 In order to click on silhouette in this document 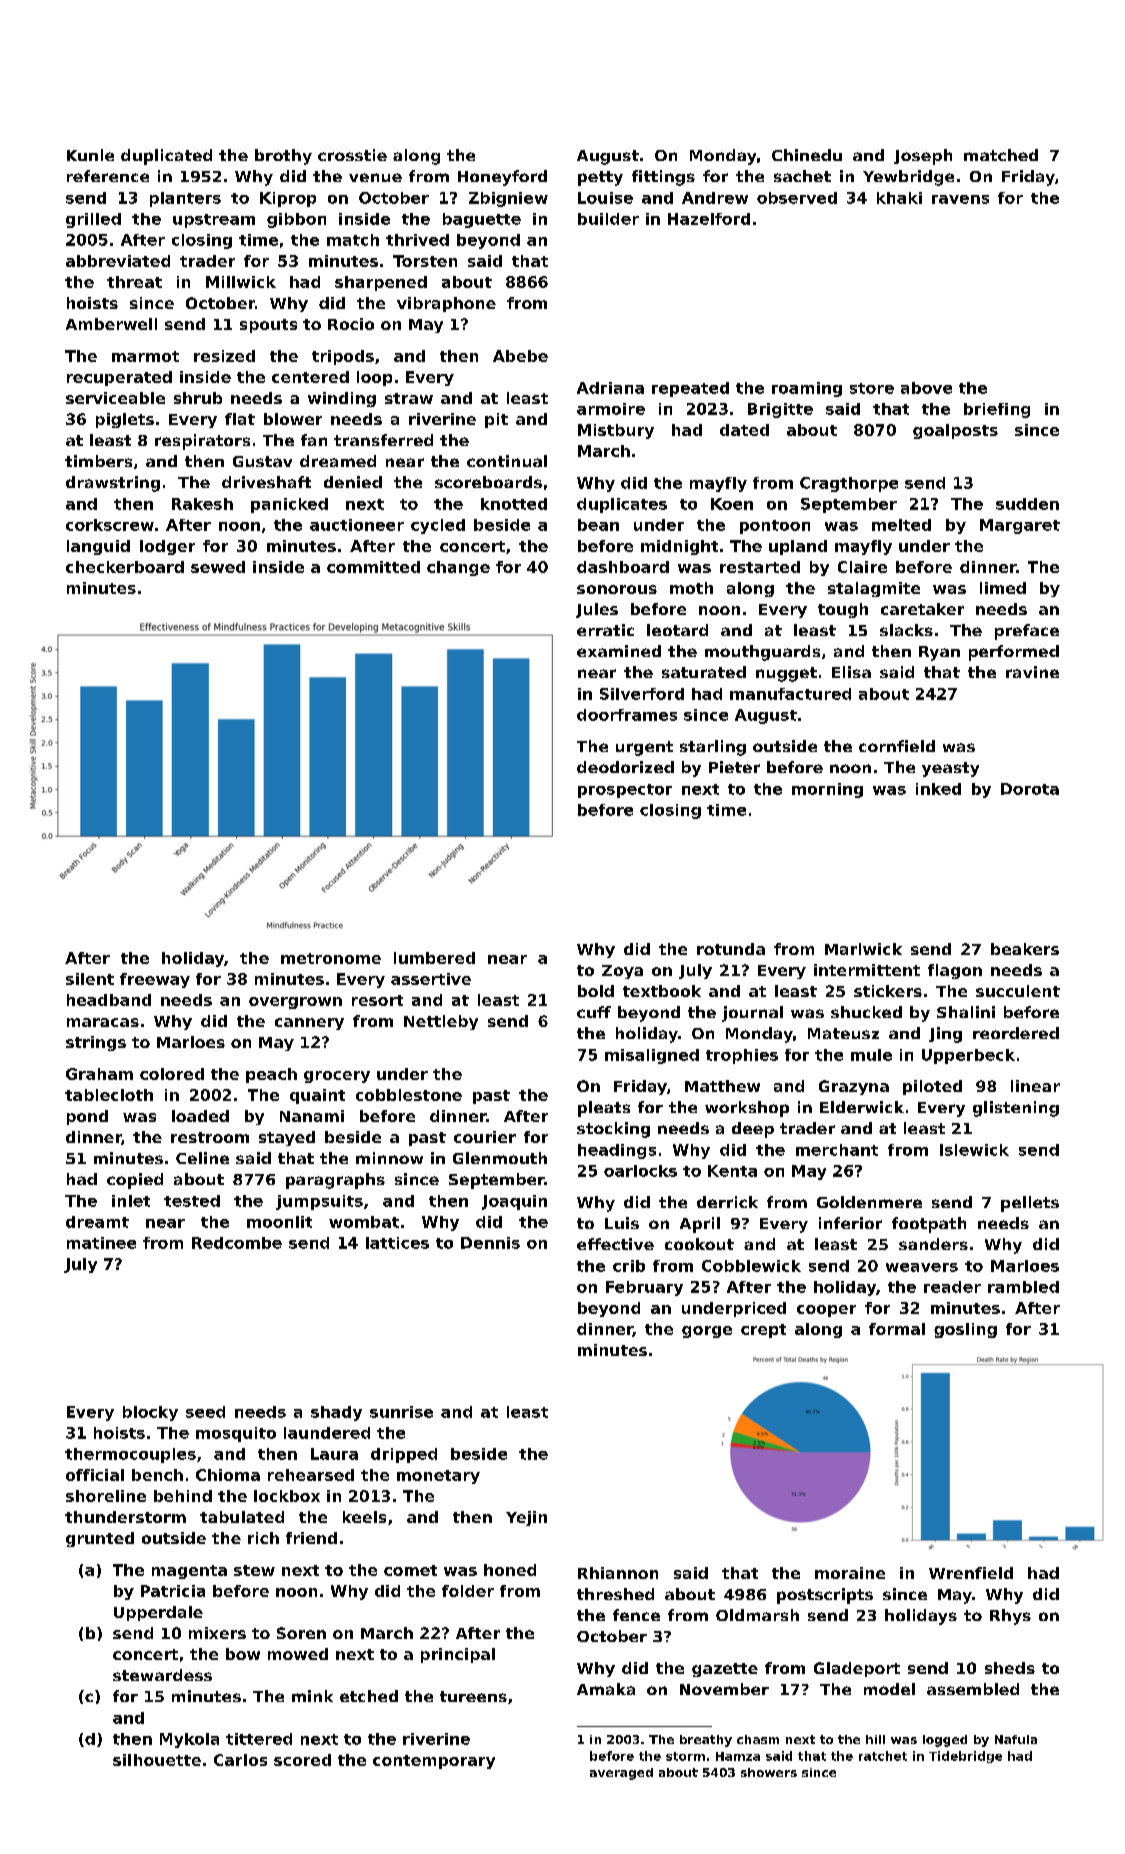, I will do `click(157, 1760)`.
